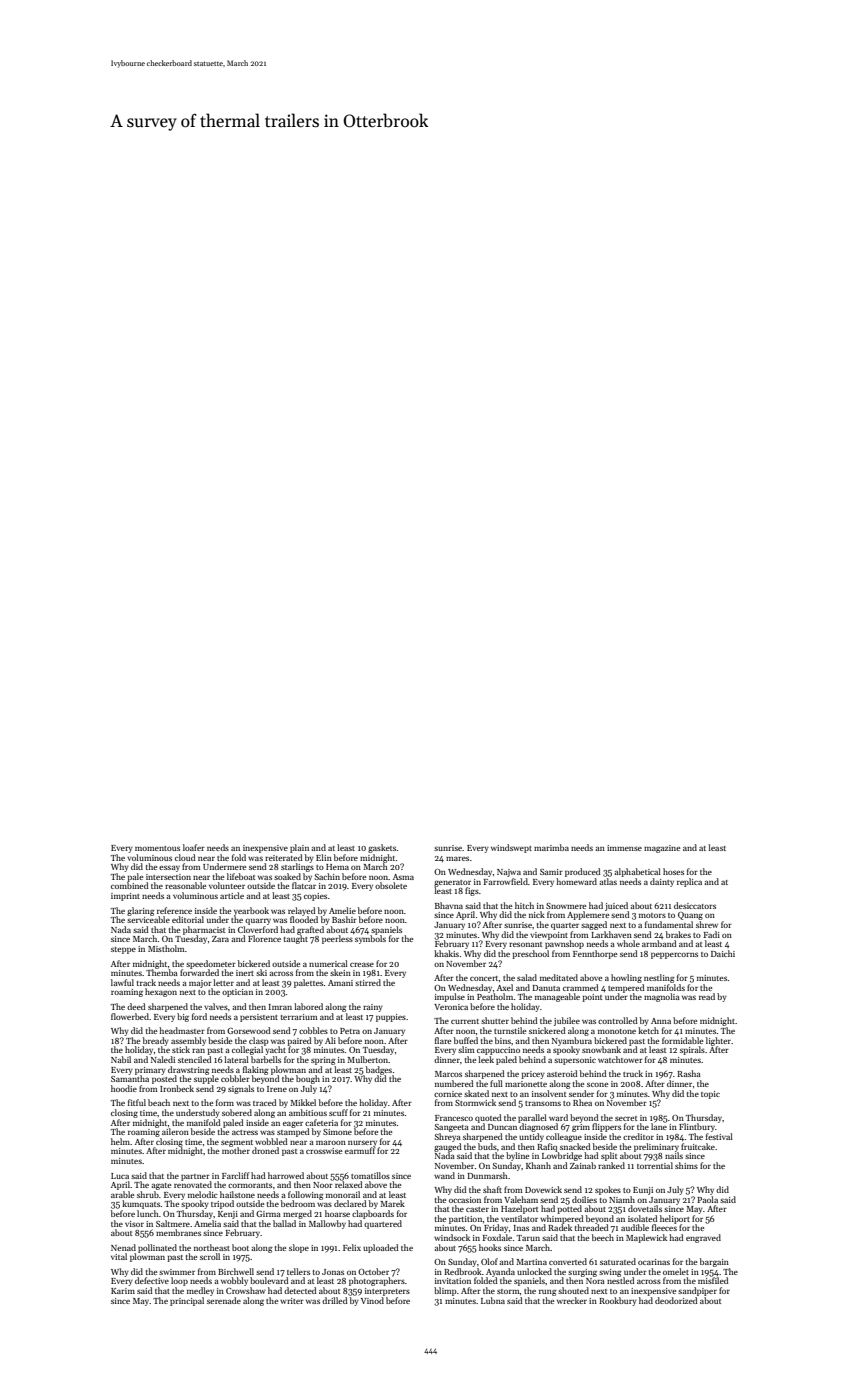  Describe the element at coordinates (582, 1102) in the screenshot. I see `Rhea` at that location.
